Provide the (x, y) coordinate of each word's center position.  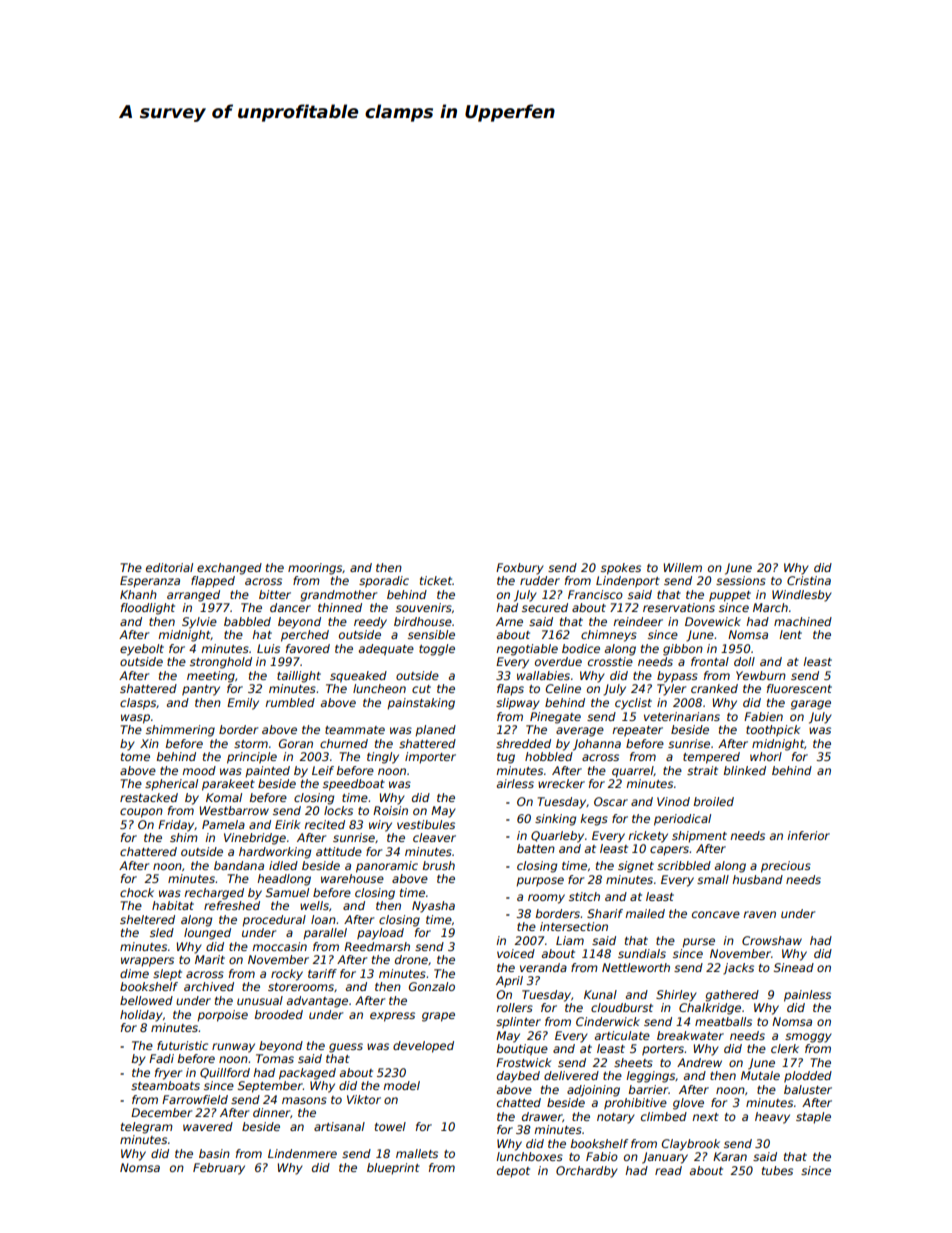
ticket (436, 580)
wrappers (147, 962)
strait (702, 770)
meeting (211, 677)
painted (267, 772)
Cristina (809, 580)
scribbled (684, 865)
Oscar (611, 801)
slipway (518, 704)
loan (323, 919)
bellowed (146, 1000)
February (219, 1169)
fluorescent (799, 688)
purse (698, 943)
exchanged (229, 569)
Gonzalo (432, 986)
